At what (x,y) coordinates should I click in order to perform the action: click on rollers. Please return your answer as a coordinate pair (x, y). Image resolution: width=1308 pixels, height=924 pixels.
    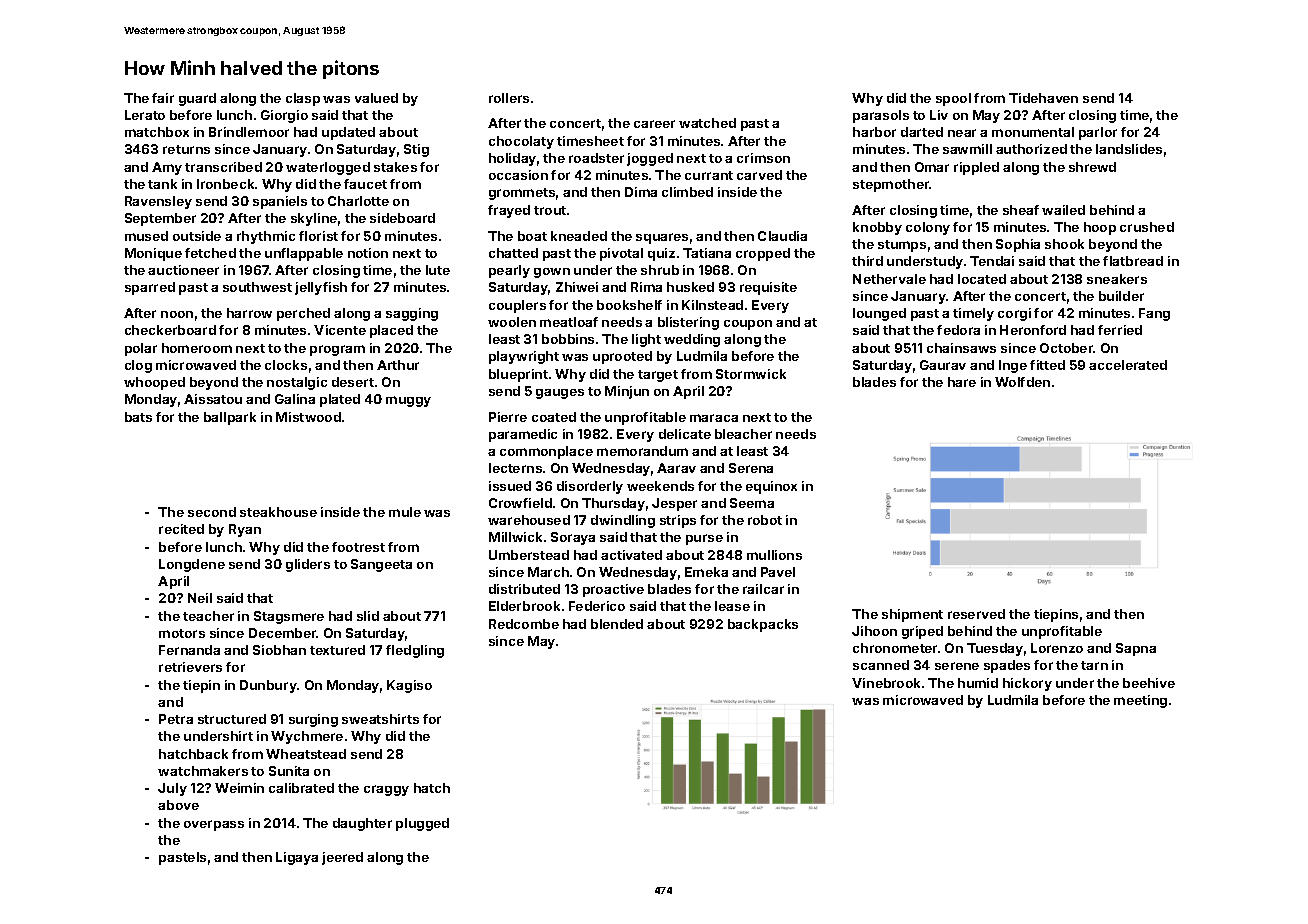
    Looking at the image, I should click on (509, 98).
